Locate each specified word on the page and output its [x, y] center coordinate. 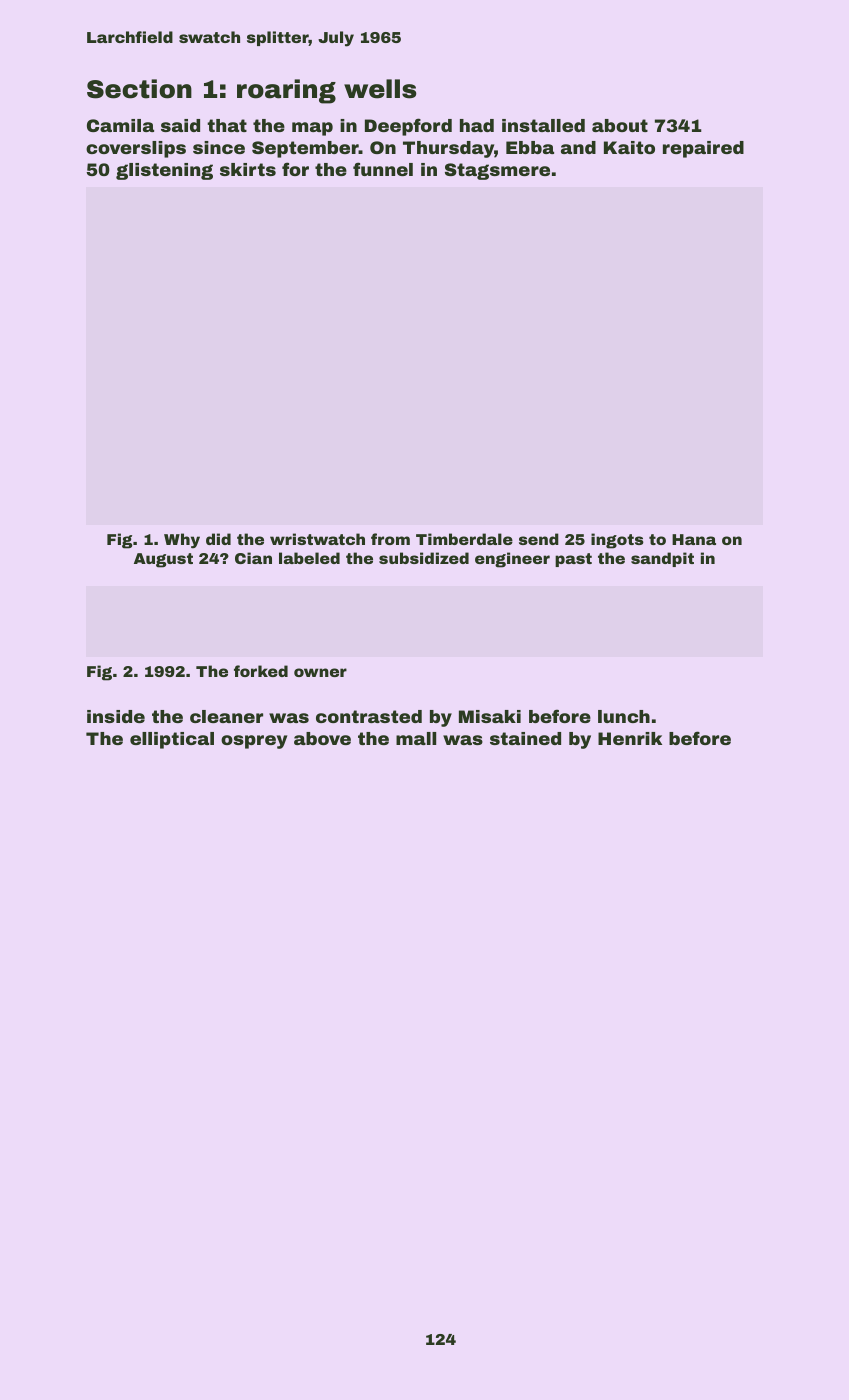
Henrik [630, 738]
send [539, 539]
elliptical [172, 740]
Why [182, 541]
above [322, 738]
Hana [694, 539]
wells [380, 89]
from [390, 539]
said [180, 125]
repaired [703, 149]
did [218, 539]
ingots [617, 541]
